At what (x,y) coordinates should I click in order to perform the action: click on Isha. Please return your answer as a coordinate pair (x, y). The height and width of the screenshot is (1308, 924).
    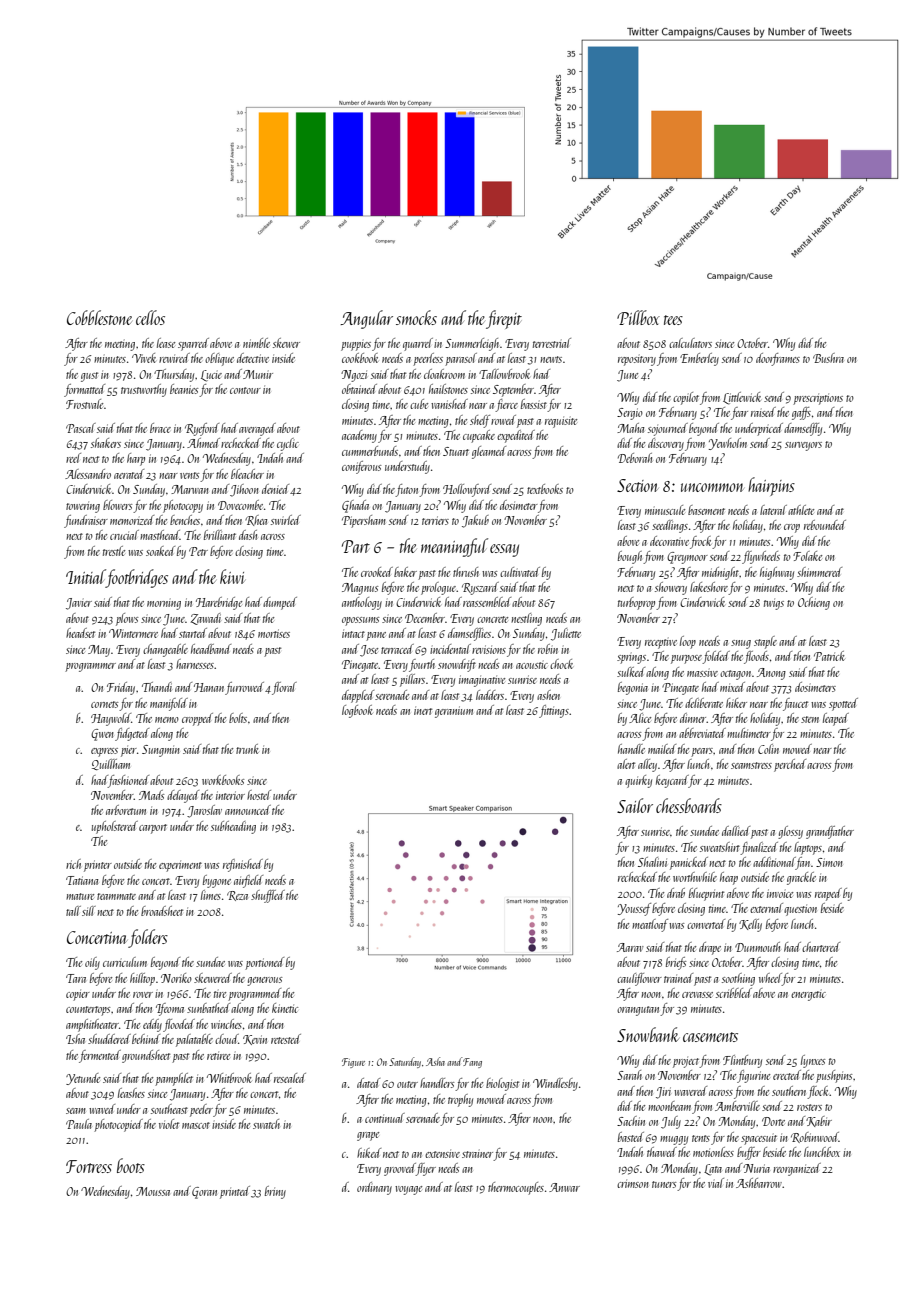
    Looking at the image, I should click on (75, 1039).
